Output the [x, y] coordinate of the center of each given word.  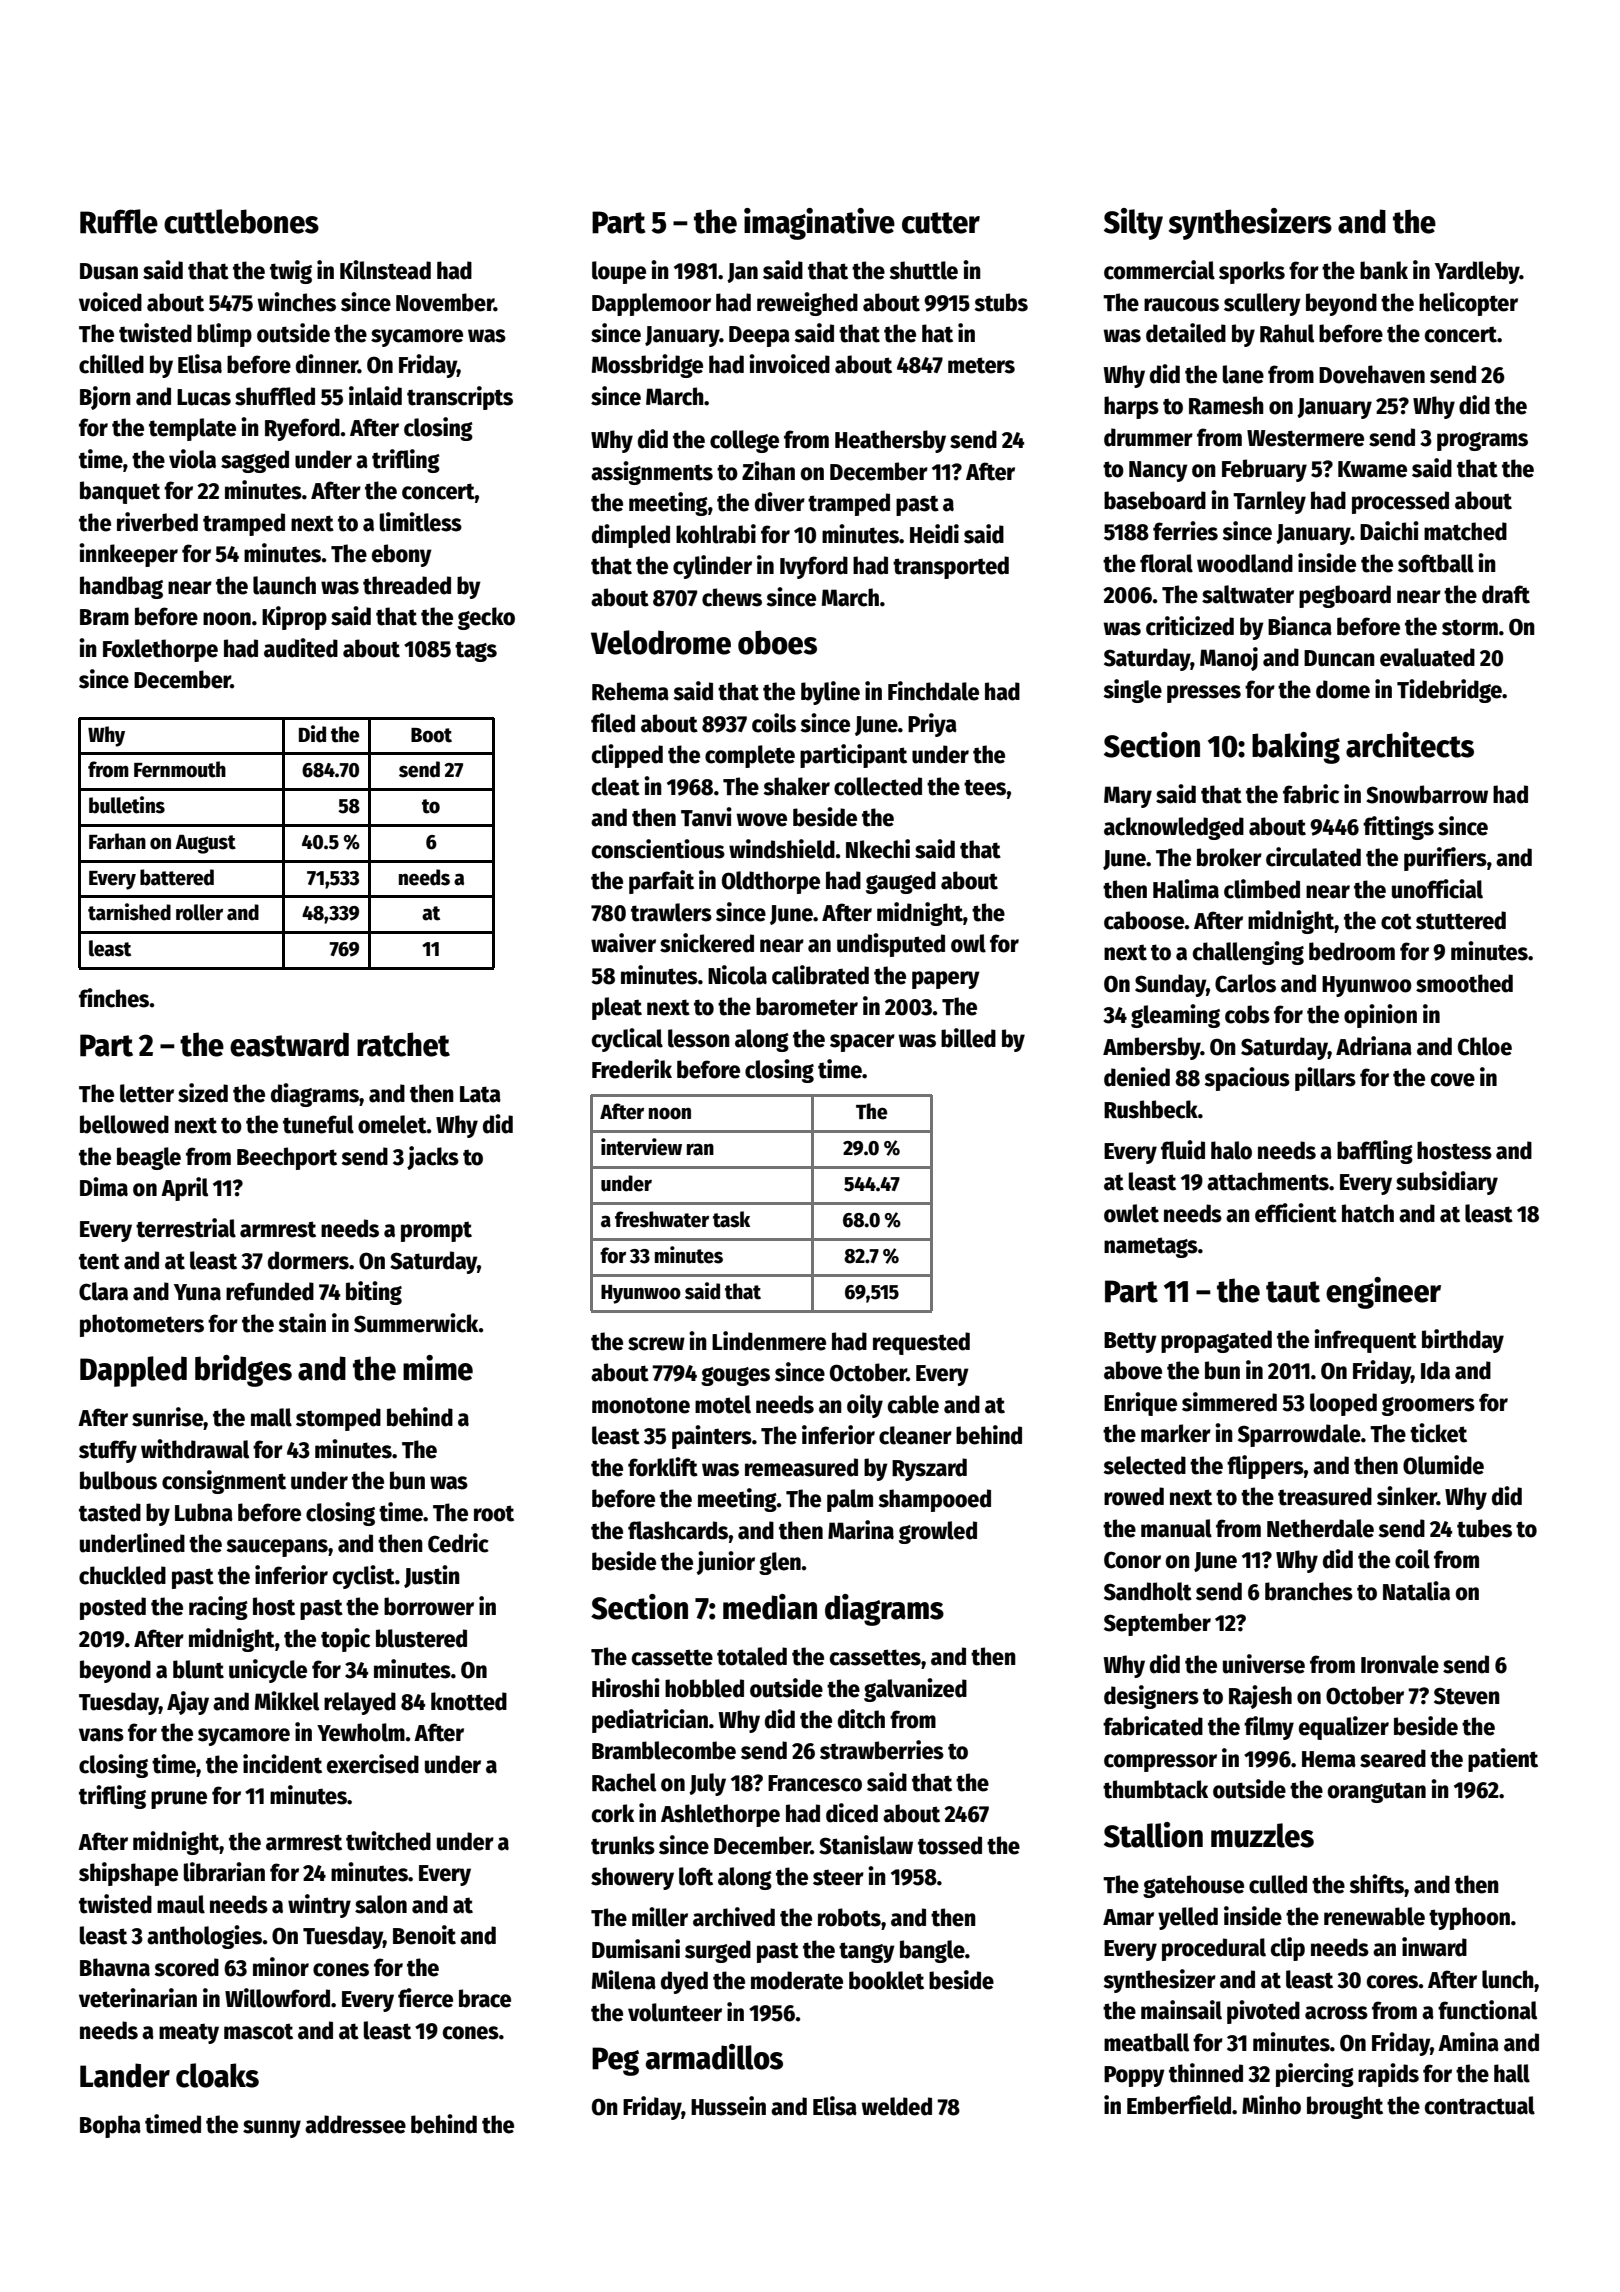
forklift [663, 1467]
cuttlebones [241, 221]
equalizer [1344, 1728]
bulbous [118, 1480]
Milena [624, 1980]
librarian [224, 1872]
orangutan [1377, 1792]
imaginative [819, 224]
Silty [1133, 224]
